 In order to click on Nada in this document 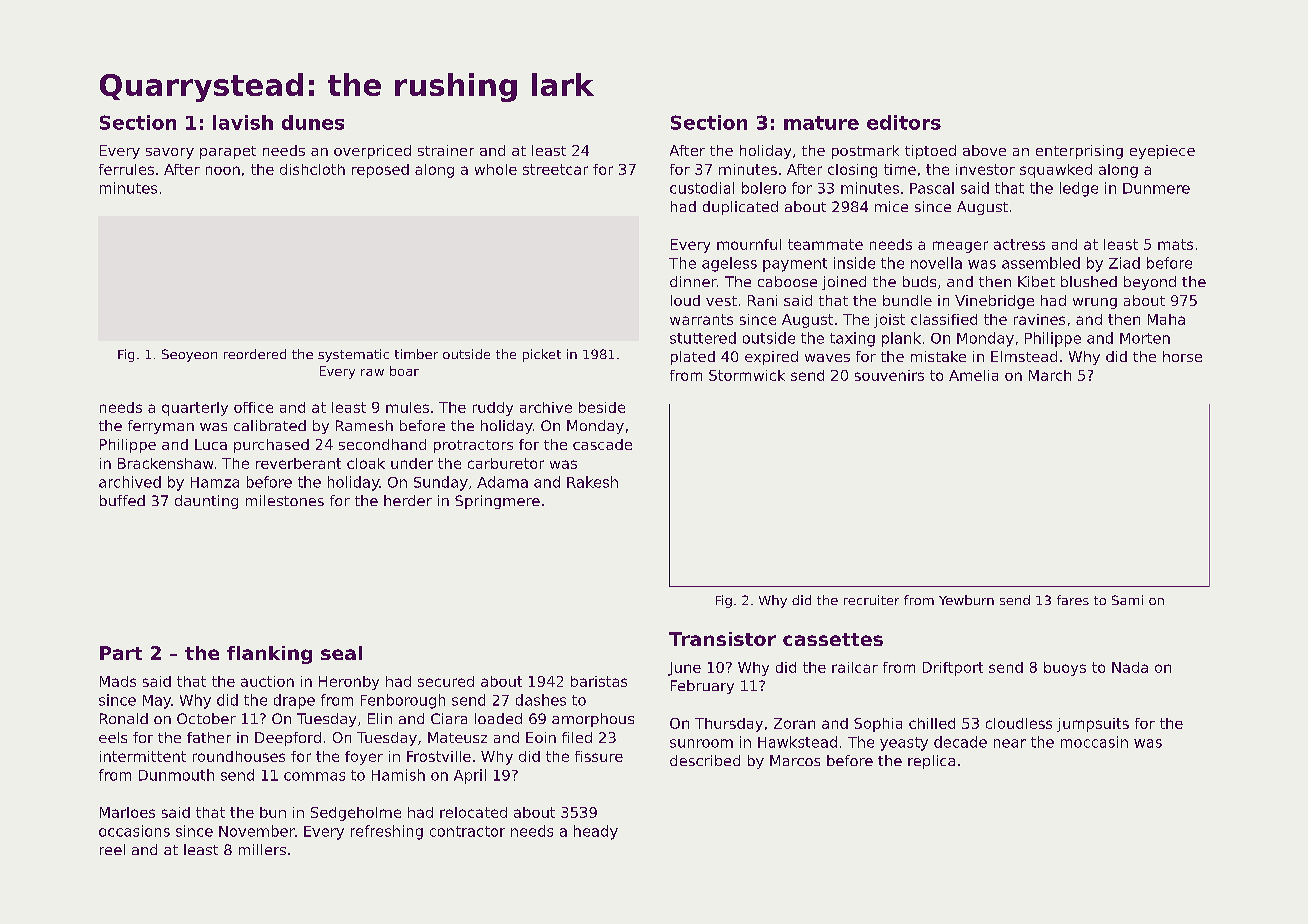, I will do `click(1130, 667)`.
